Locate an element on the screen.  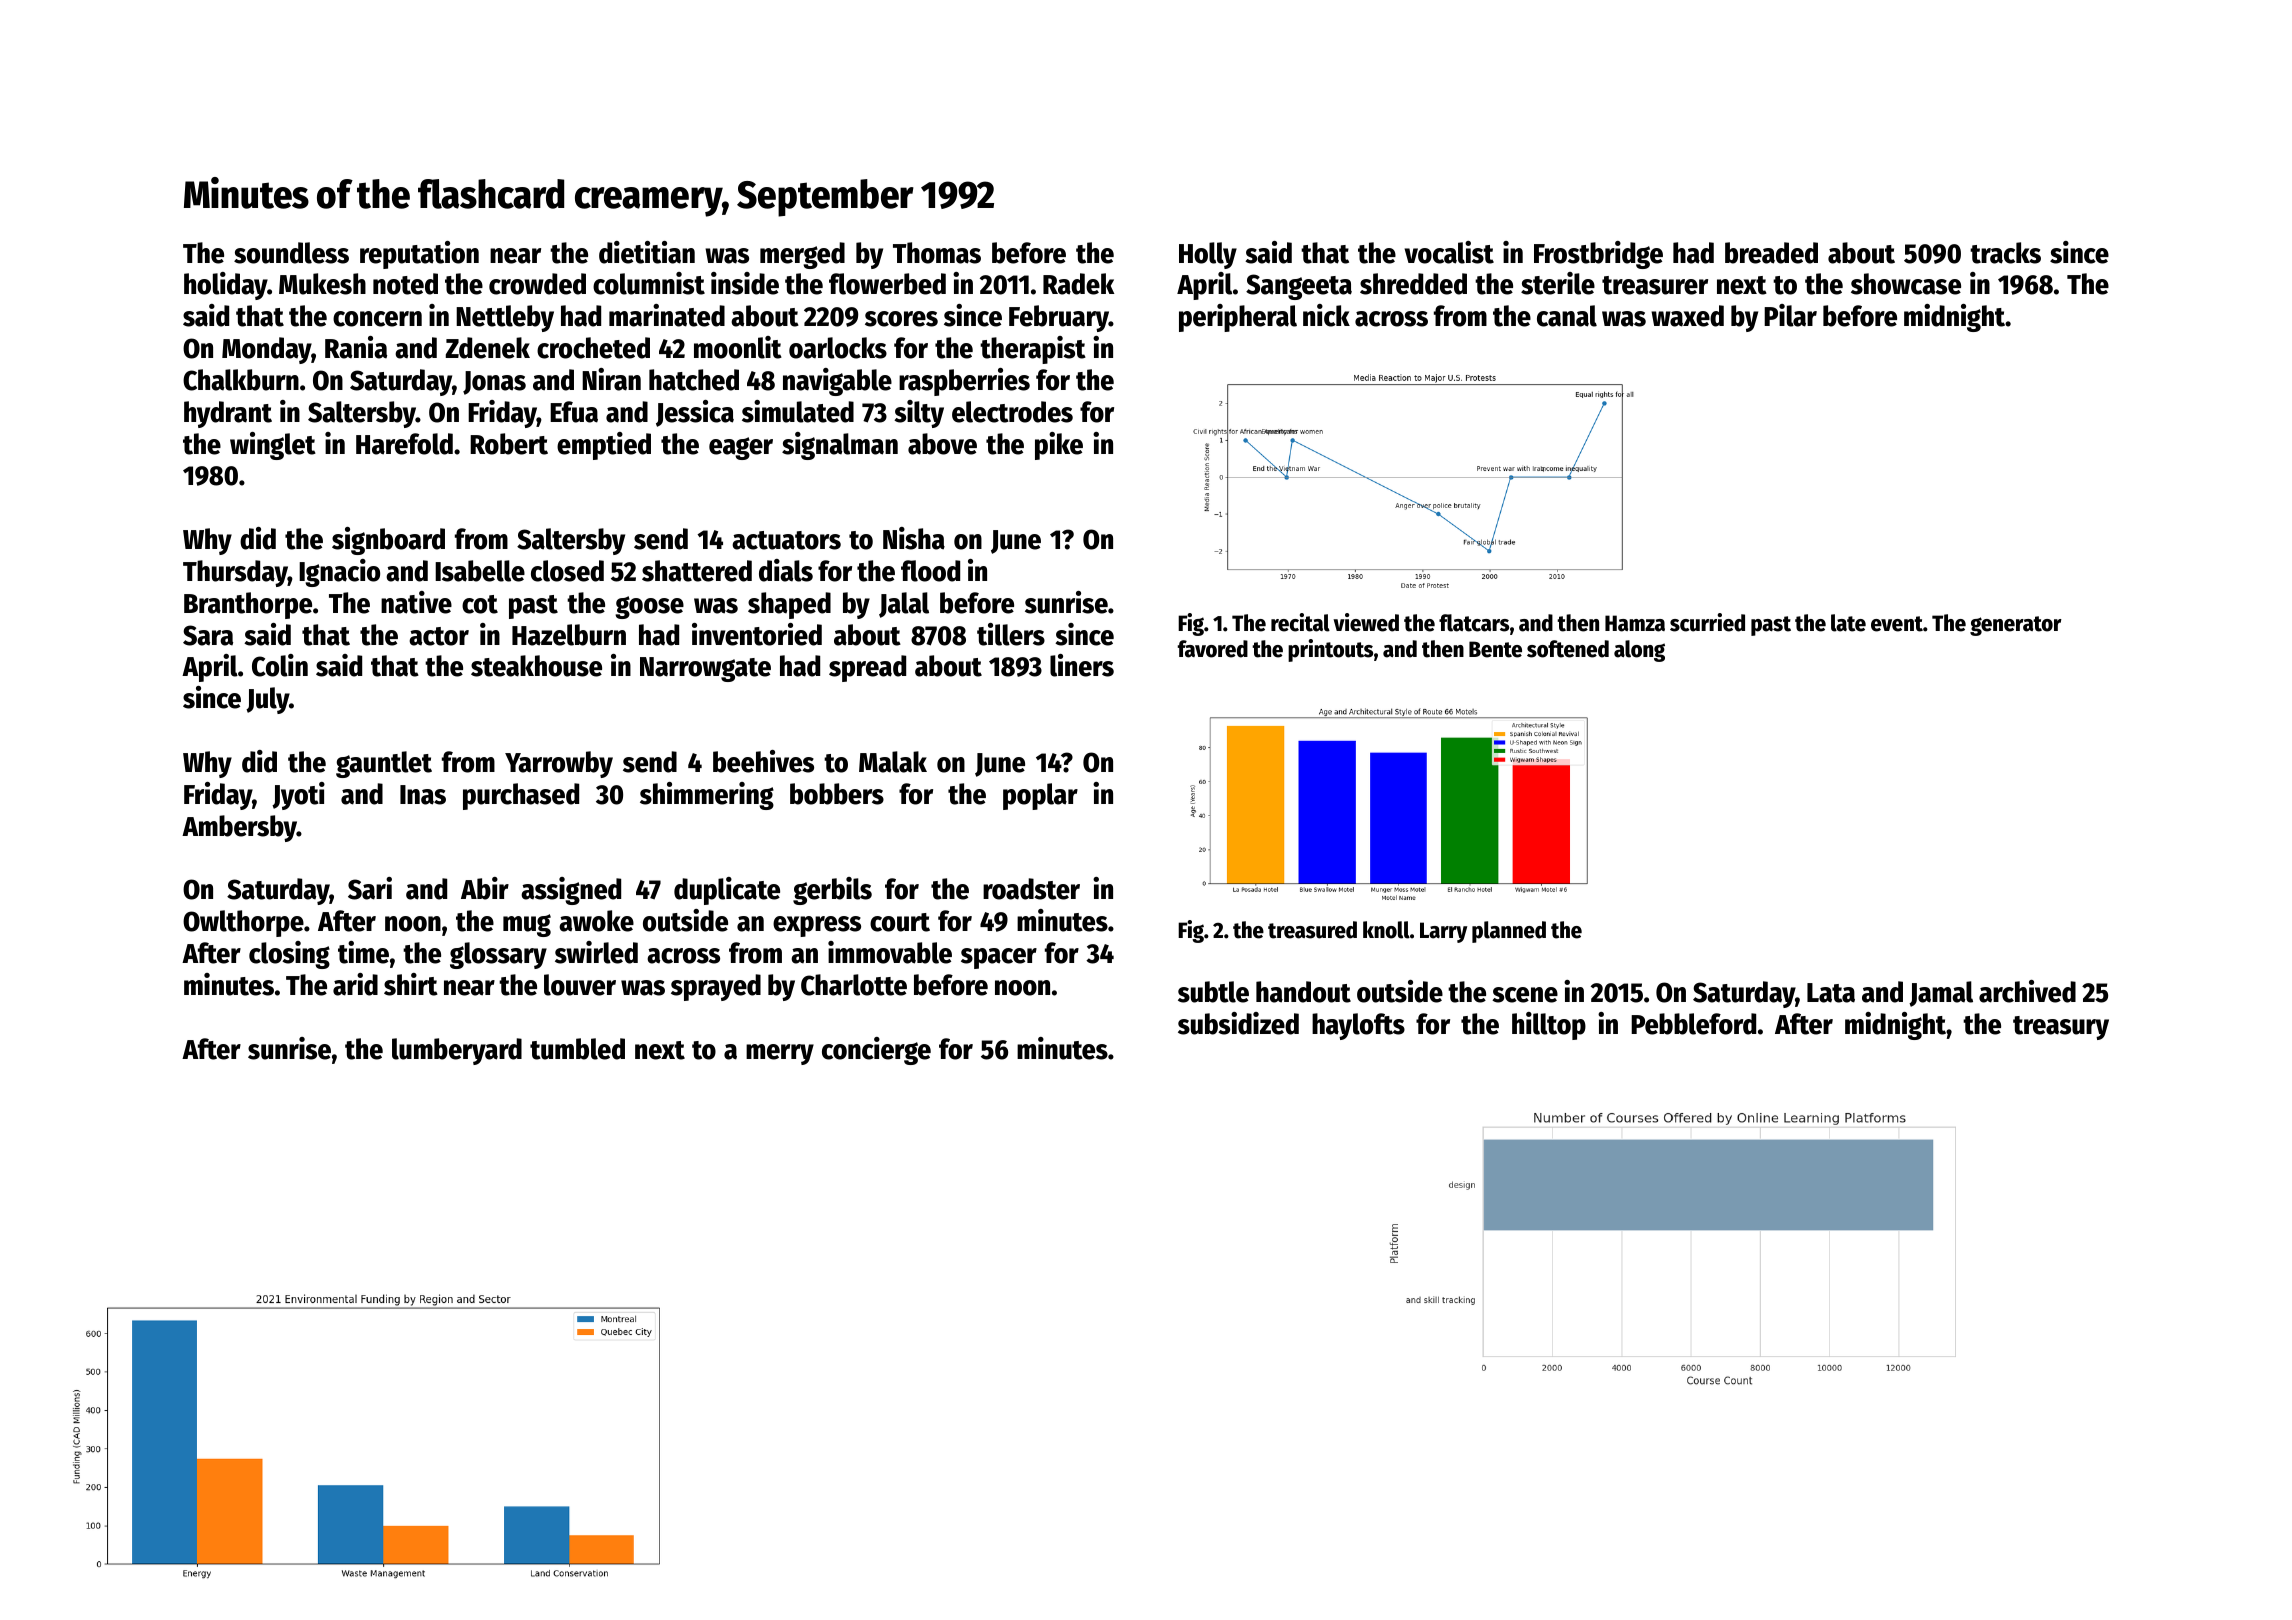
Holly is located at coordinates (1208, 255).
